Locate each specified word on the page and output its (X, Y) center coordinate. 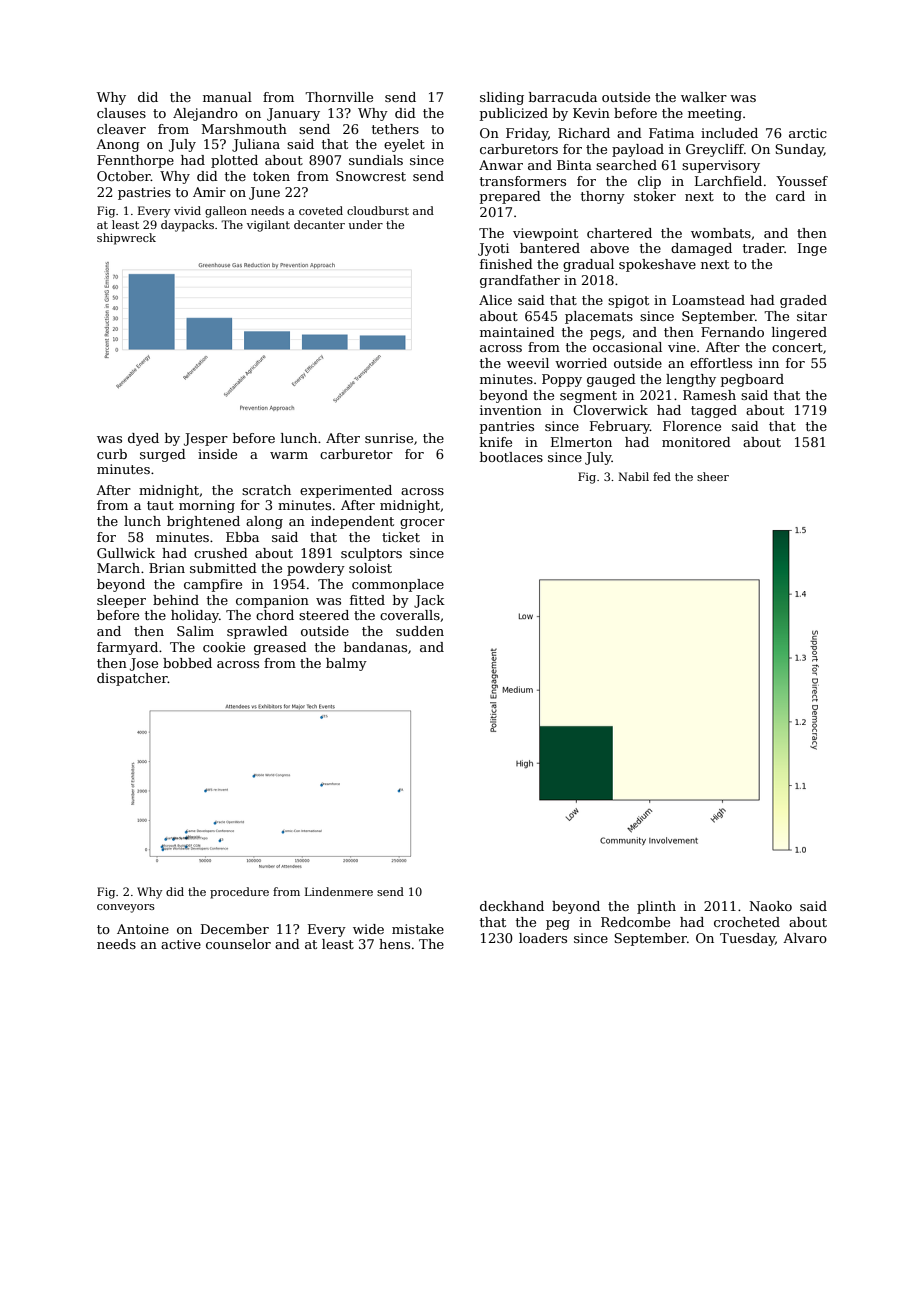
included (729, 133)
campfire (213, 585)
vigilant (268, 226)
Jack (429, 601)
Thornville (339, 97)
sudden (420, 631)
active (181, 944)
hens (394, 944)
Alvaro (805, 938)
